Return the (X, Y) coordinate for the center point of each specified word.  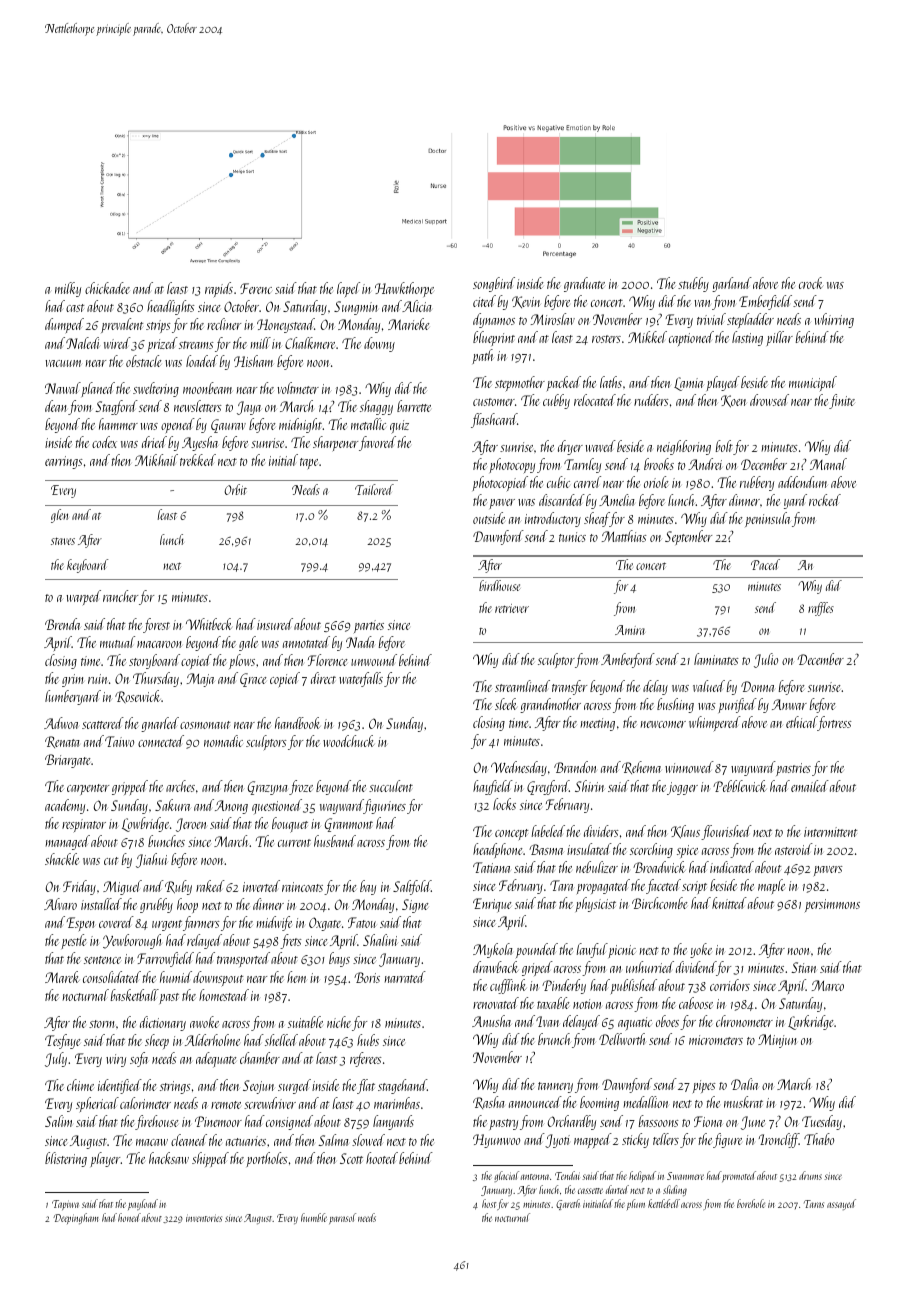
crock (811, 283)
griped (537, 968)
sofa (139, 1059)
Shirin (590, 786)
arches (180, 786)
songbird (494, 284)
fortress (835, 723)
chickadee (107, 288)
